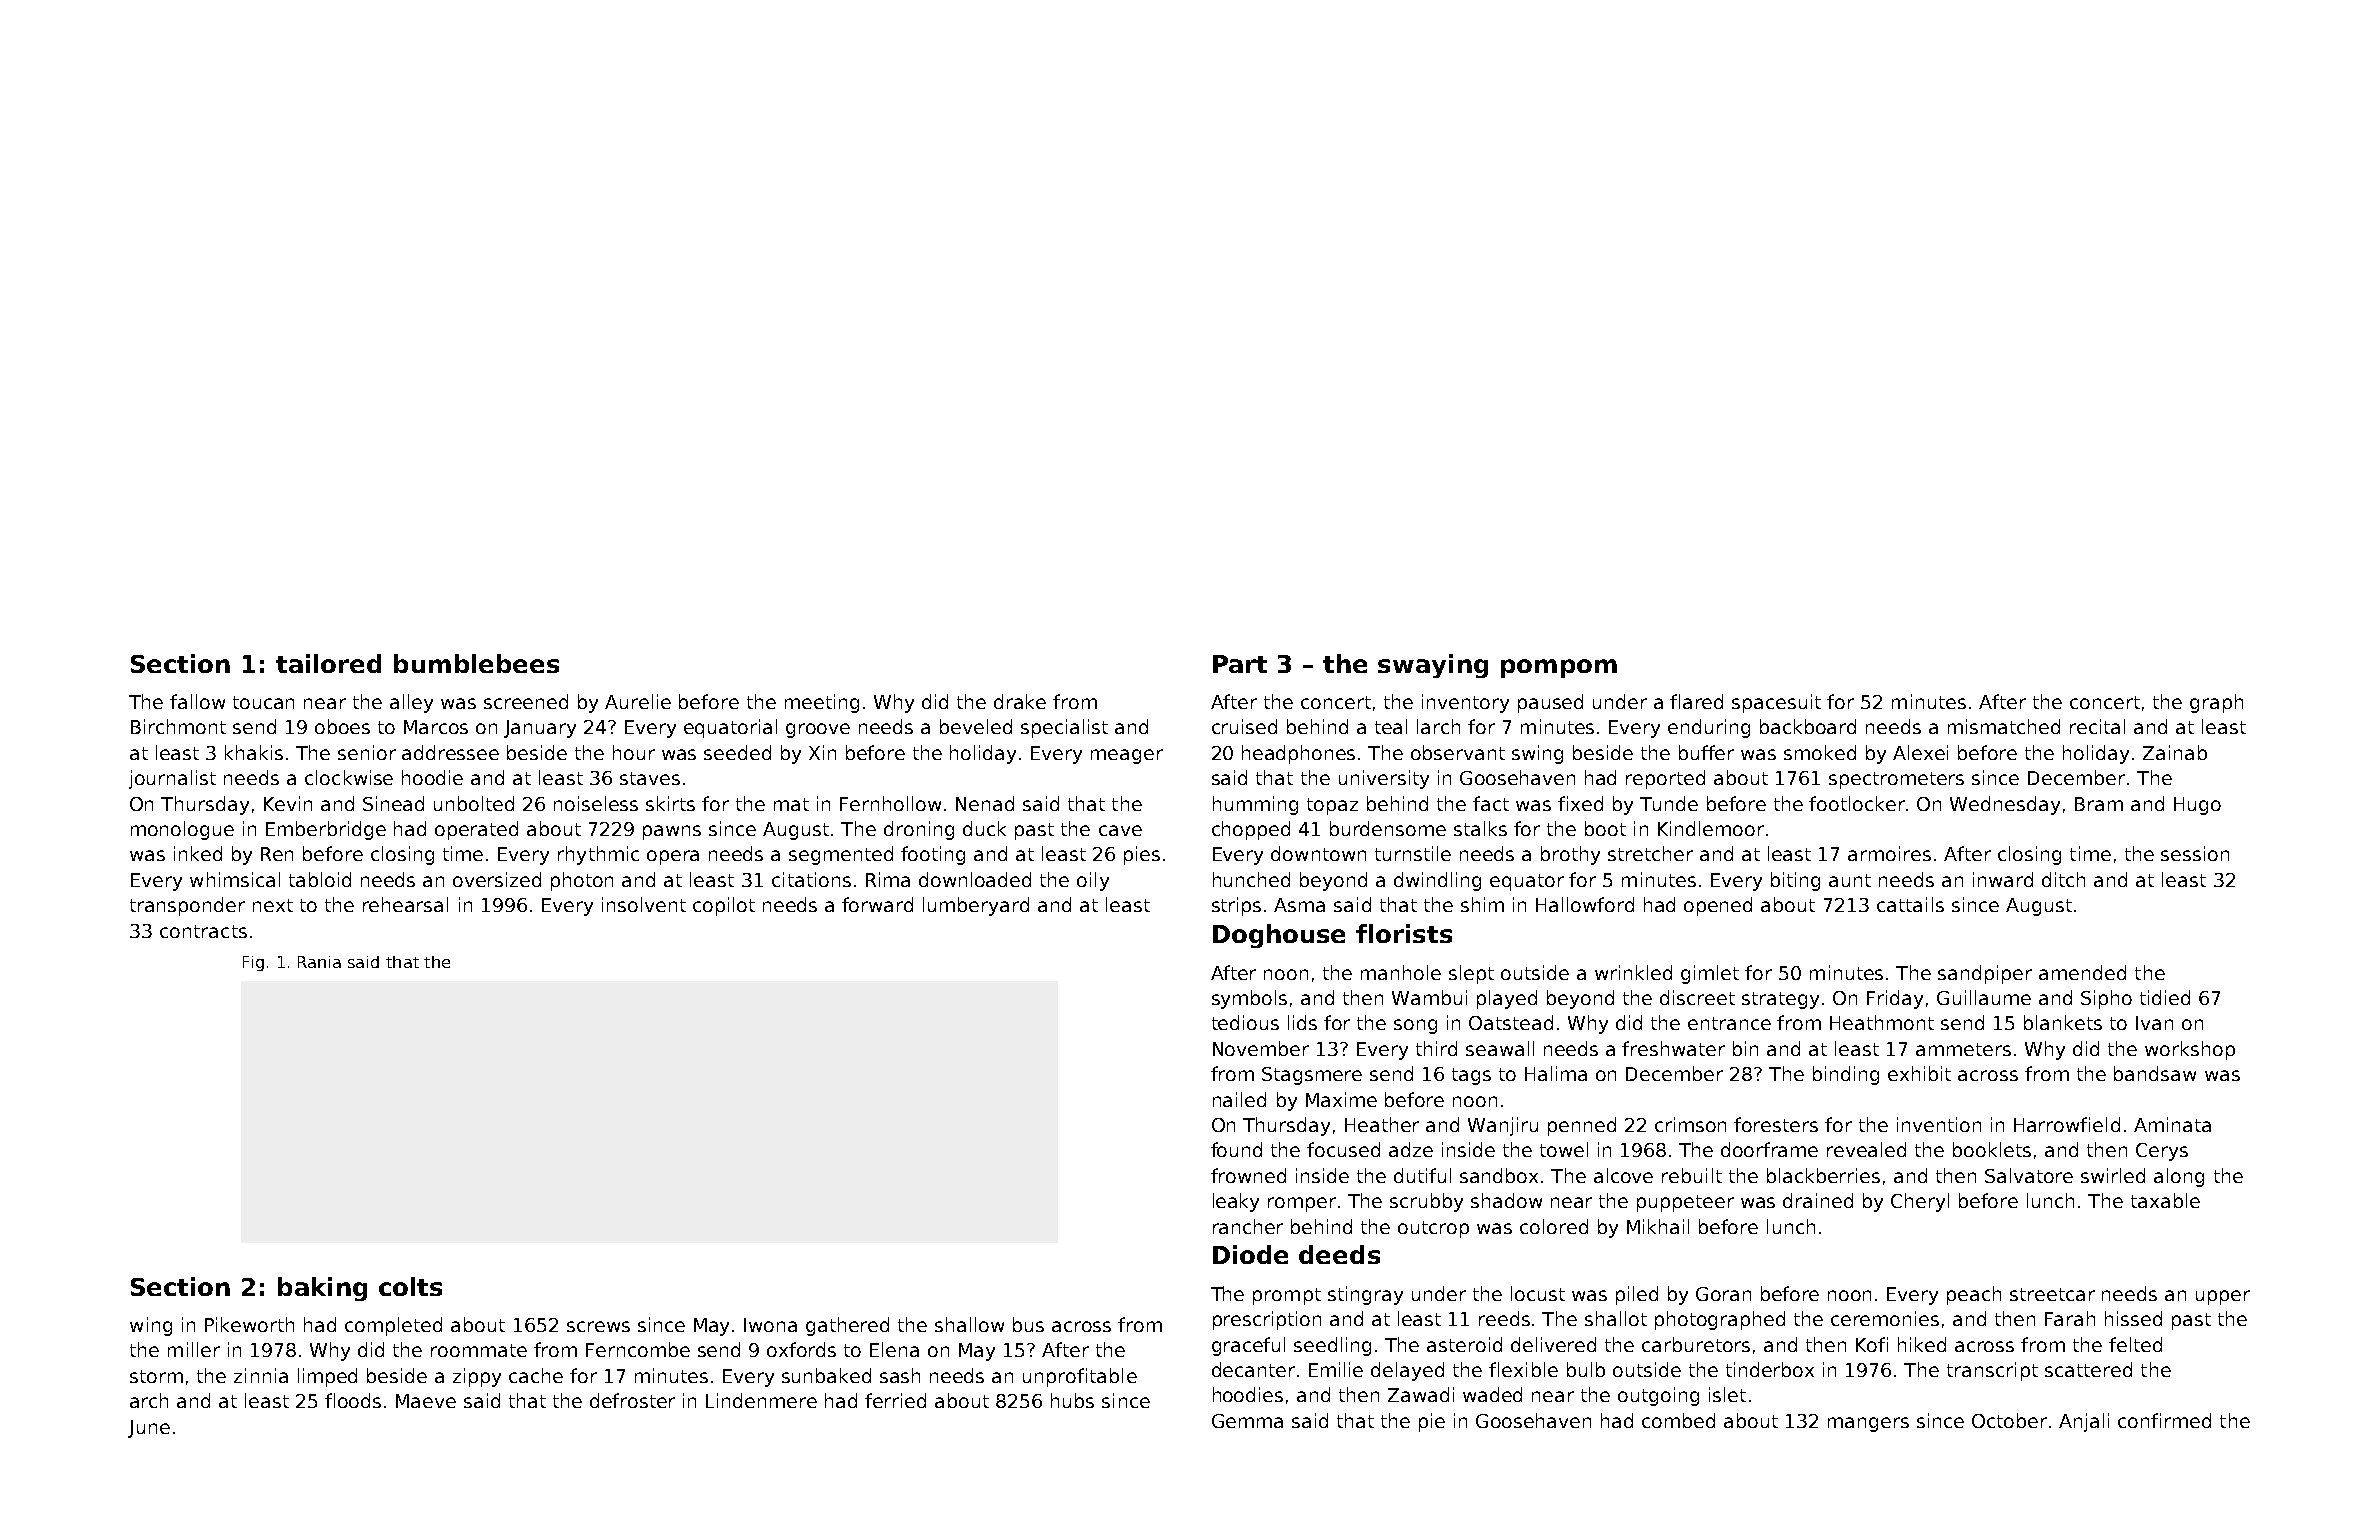 This image has height=1540, width=2380. What do you see at coordinates (2097, 726) in the image?
I see `recital` at bounding box center [2097, 726].
